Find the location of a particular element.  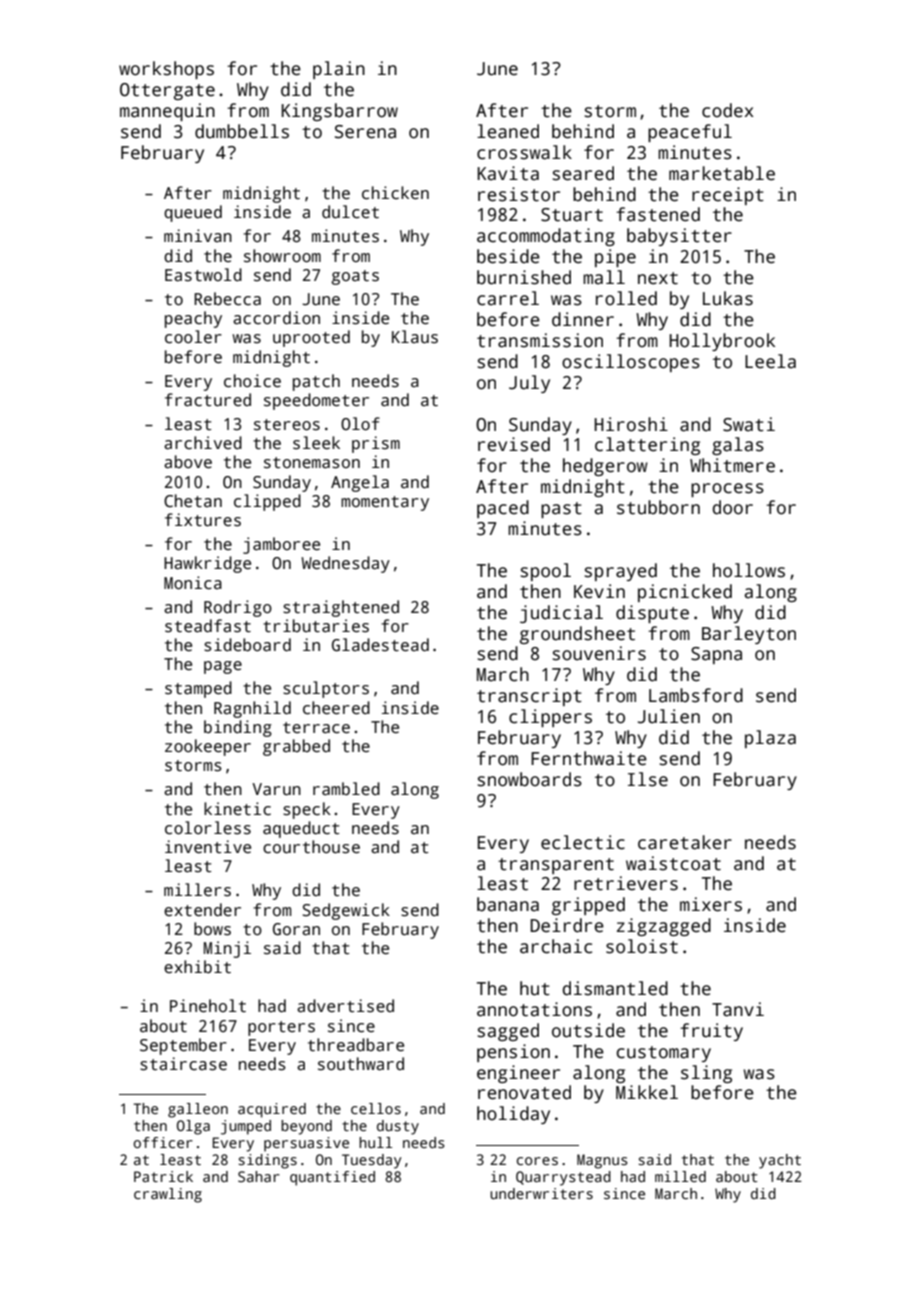

Barleyton is located at coordinates (749, 635).
